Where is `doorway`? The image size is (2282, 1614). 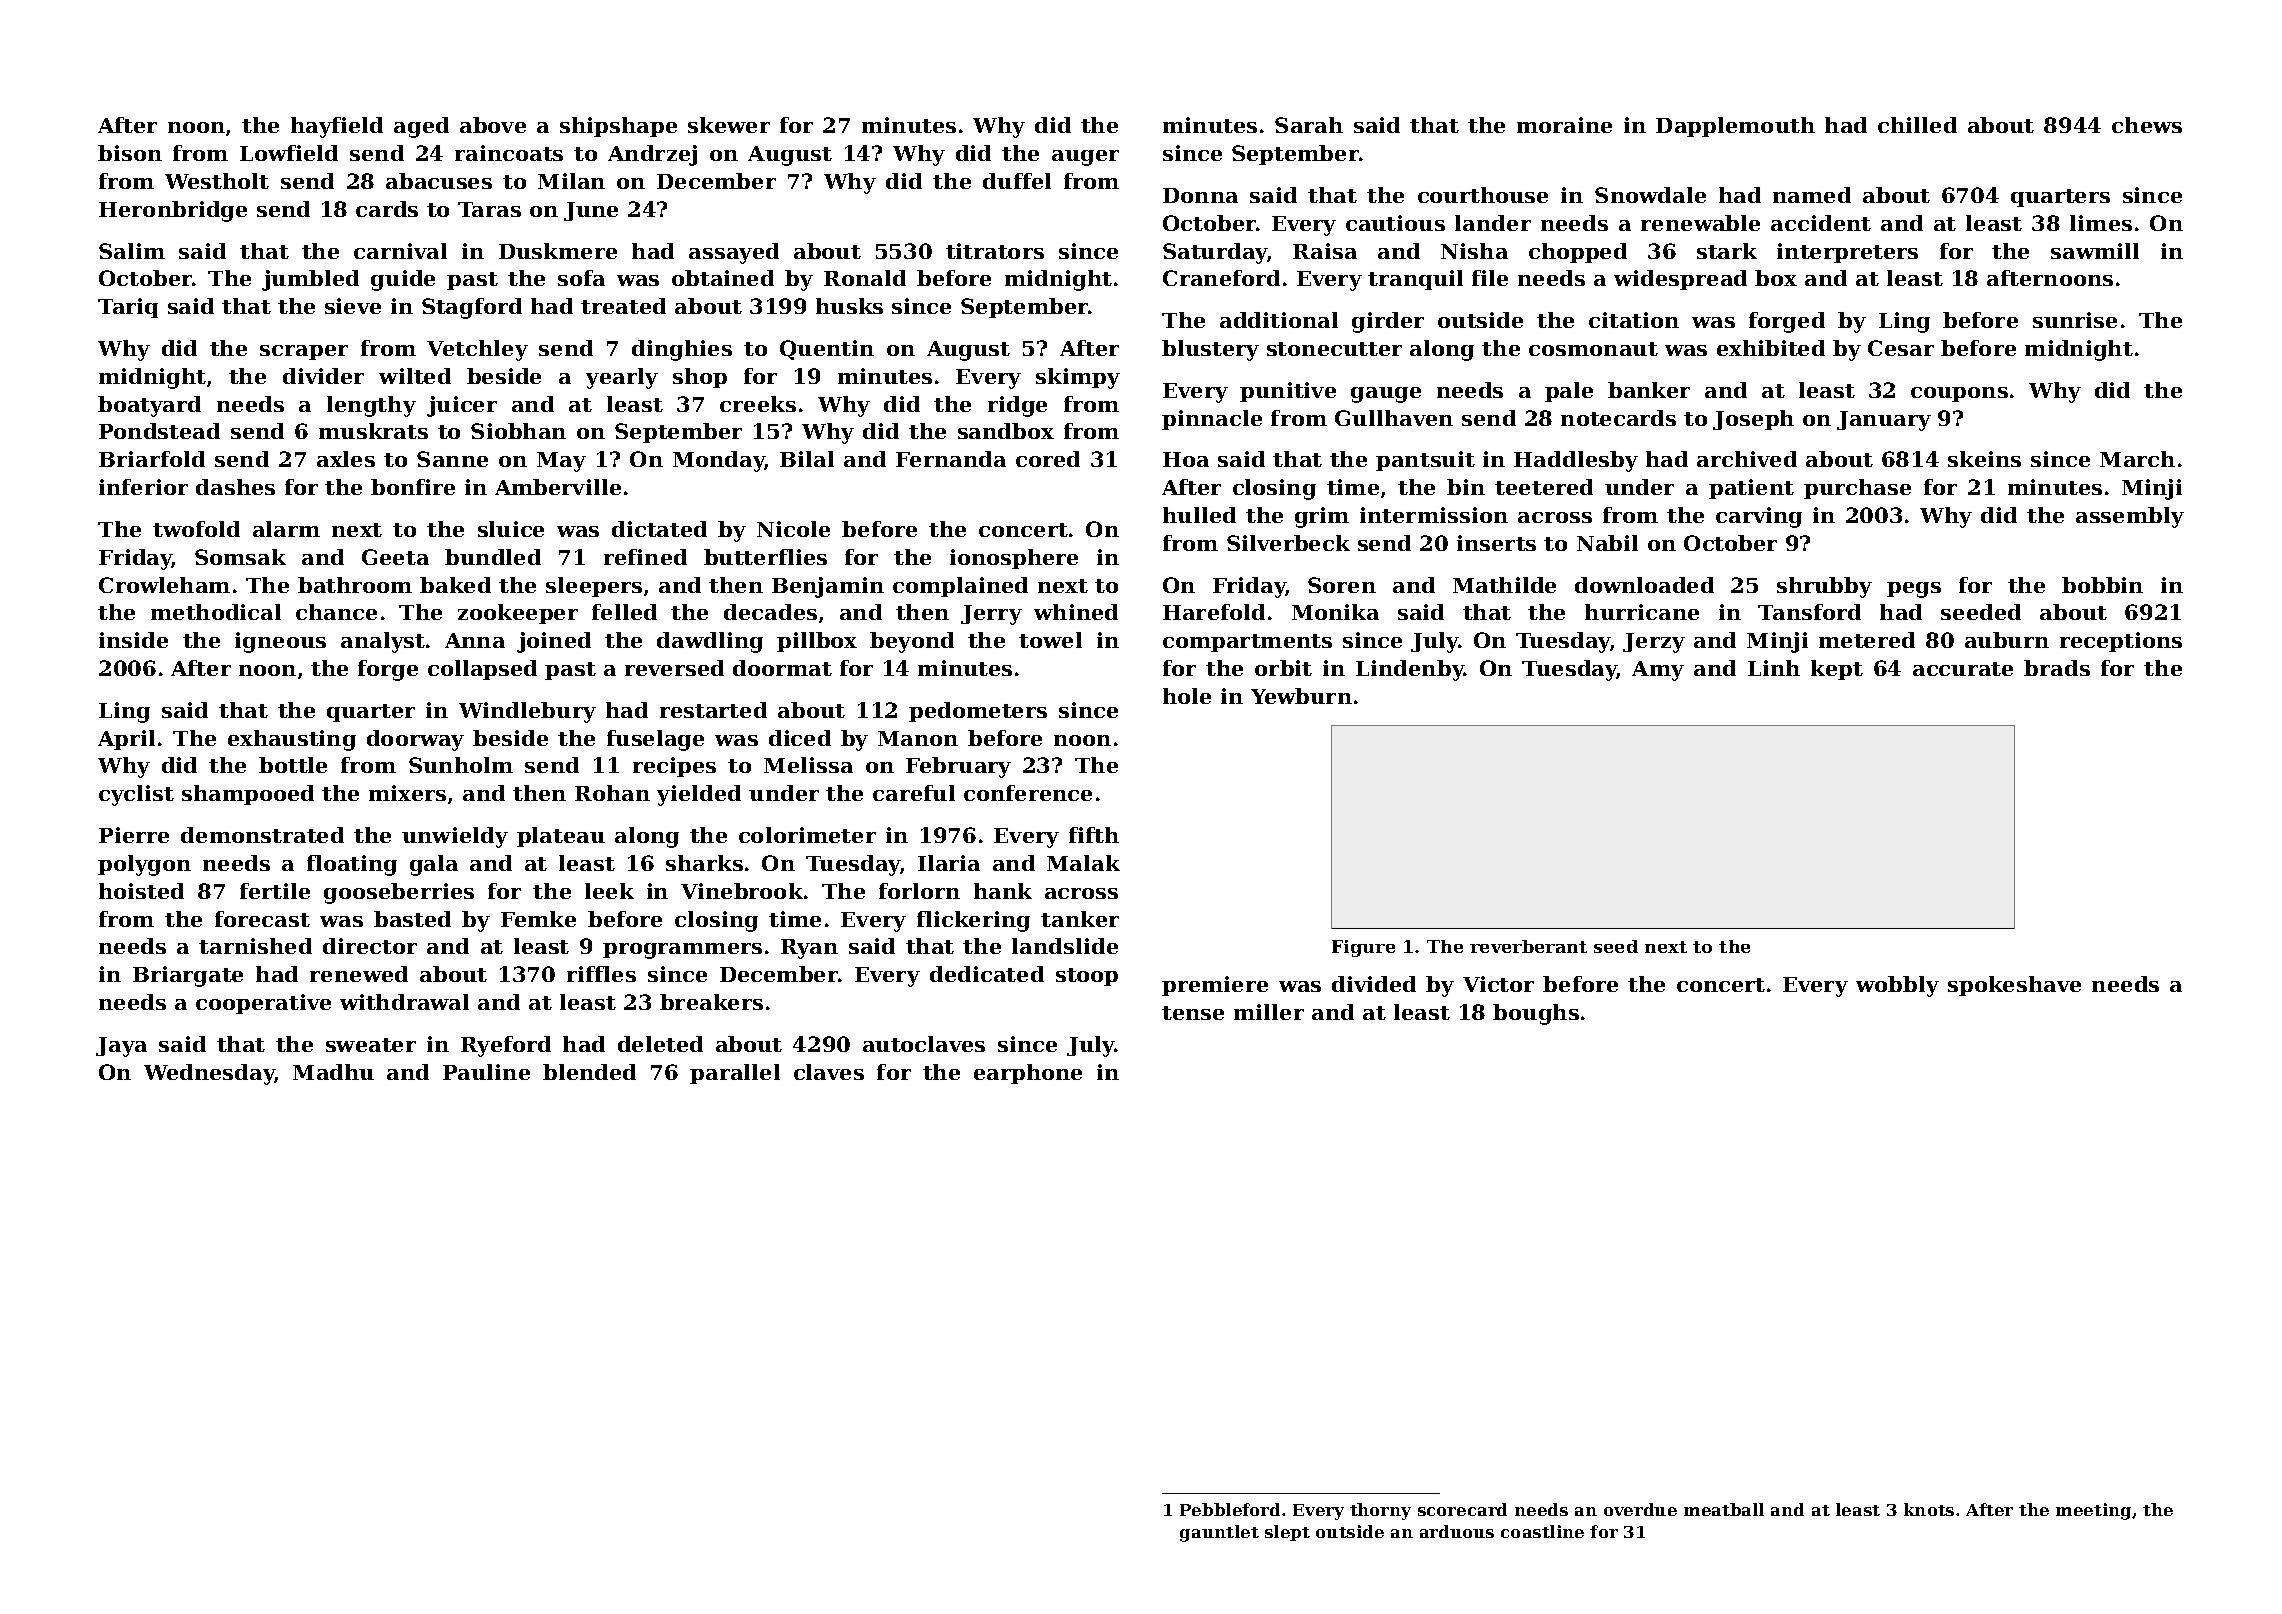 doorway is located at coordinates (415, 740).
